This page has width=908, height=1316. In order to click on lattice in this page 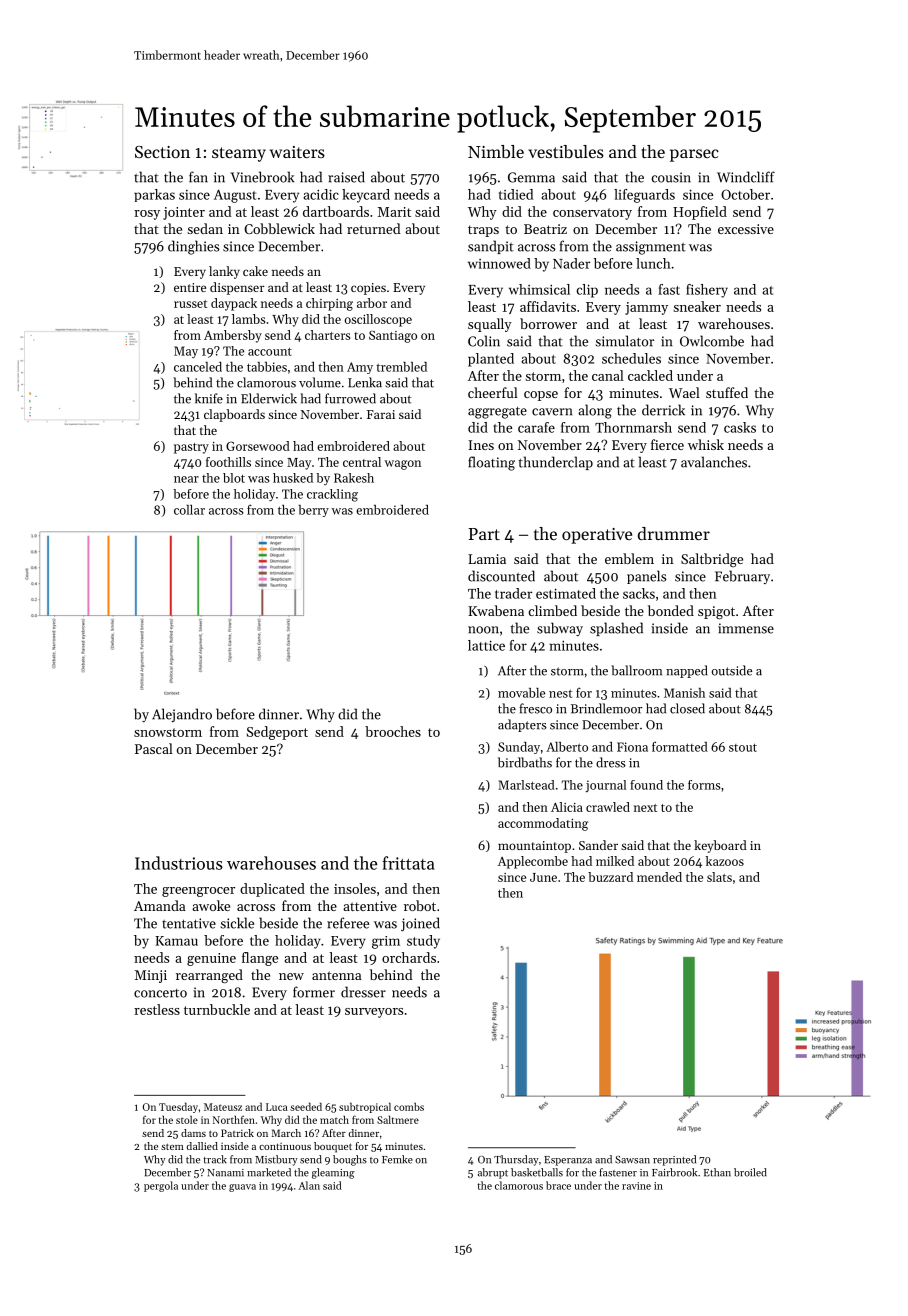, I will do `click(486, 645)`.
